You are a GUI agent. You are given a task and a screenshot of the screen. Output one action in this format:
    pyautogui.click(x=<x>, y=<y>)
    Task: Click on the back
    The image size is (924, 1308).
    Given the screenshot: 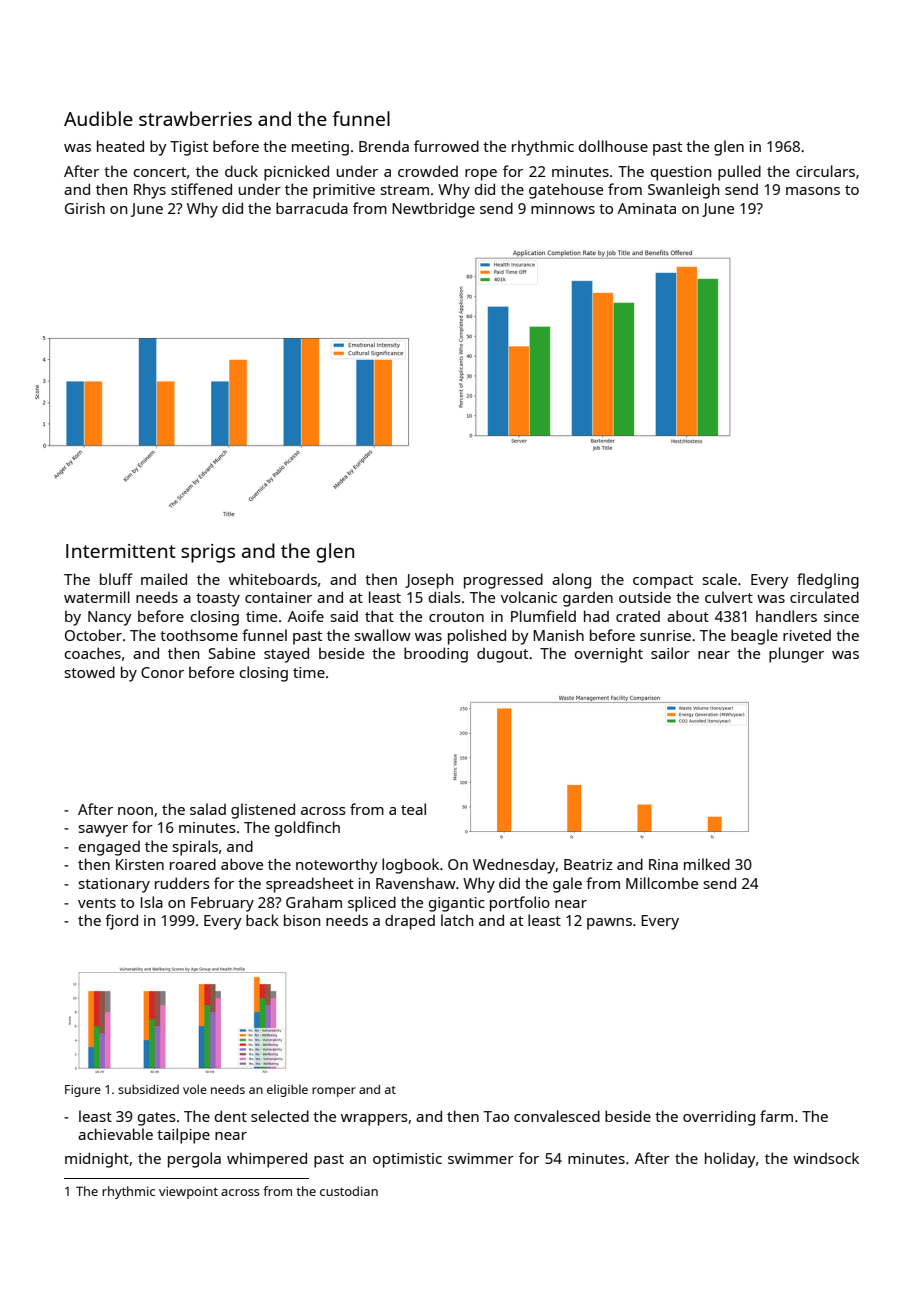 What is the action you would take?
    pyautogui.click(x=262, y=920)
